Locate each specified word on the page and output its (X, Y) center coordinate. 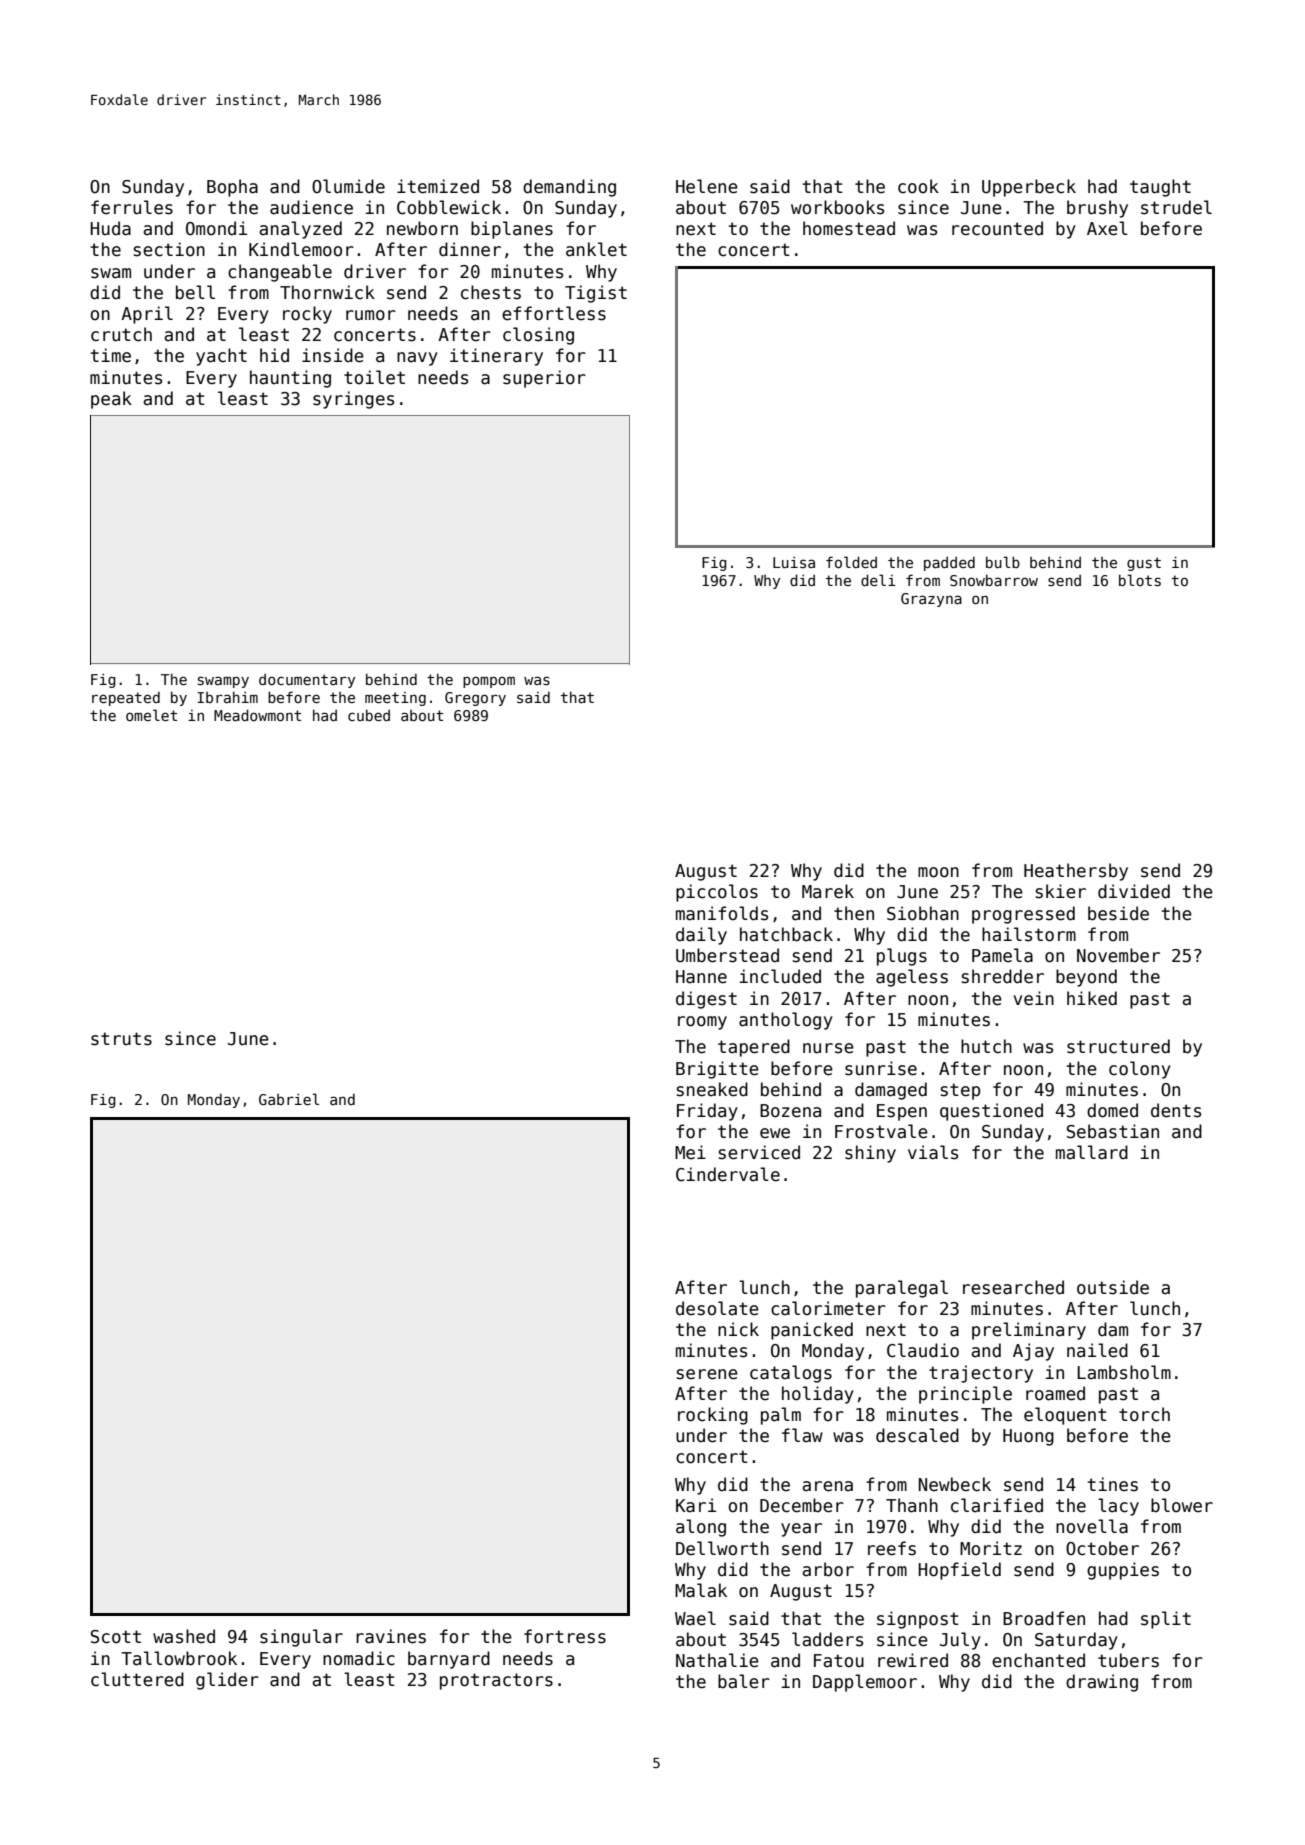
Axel (1107, 228)
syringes (353, 400)
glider (227, 1681)
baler (744, 1681)
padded (949, 564)
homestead (849, 228)
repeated (126, 699)
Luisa (794, 562)
